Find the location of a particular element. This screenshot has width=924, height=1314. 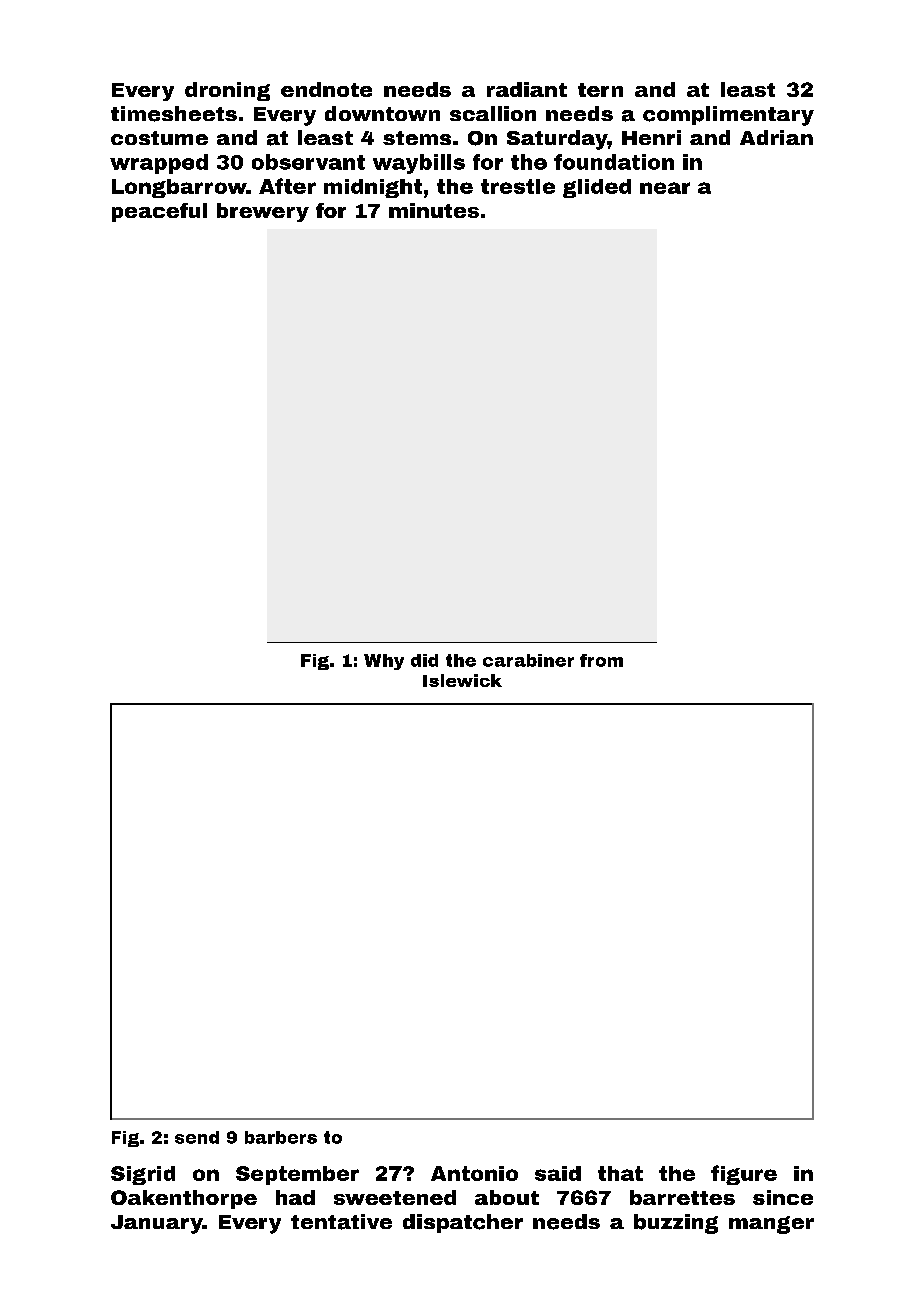

Islewick is located at coordinates (462, 680).
